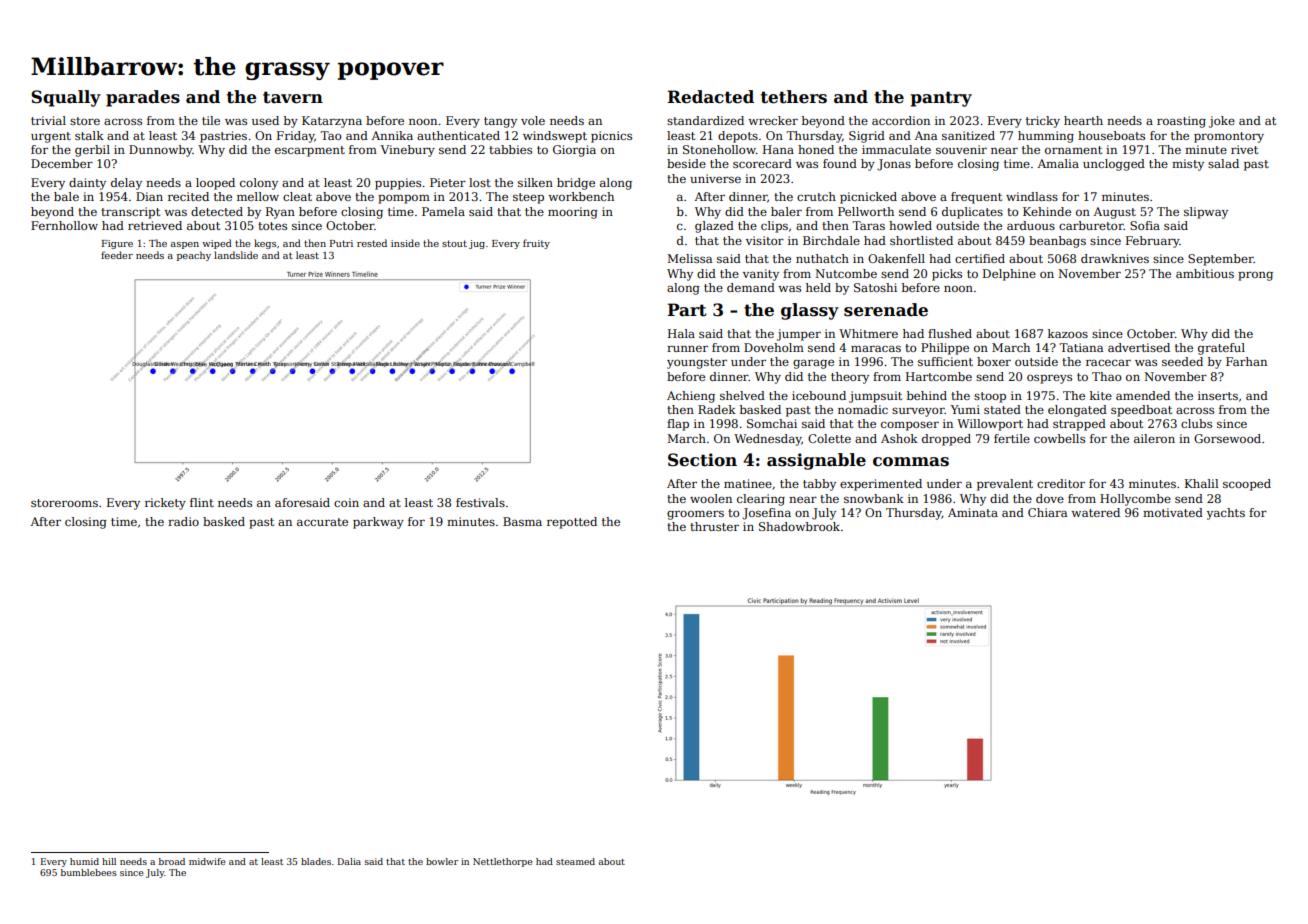  What do you see at coordinates (818, 287) in the document?
I see `held` at bounding box center [818, 287].
